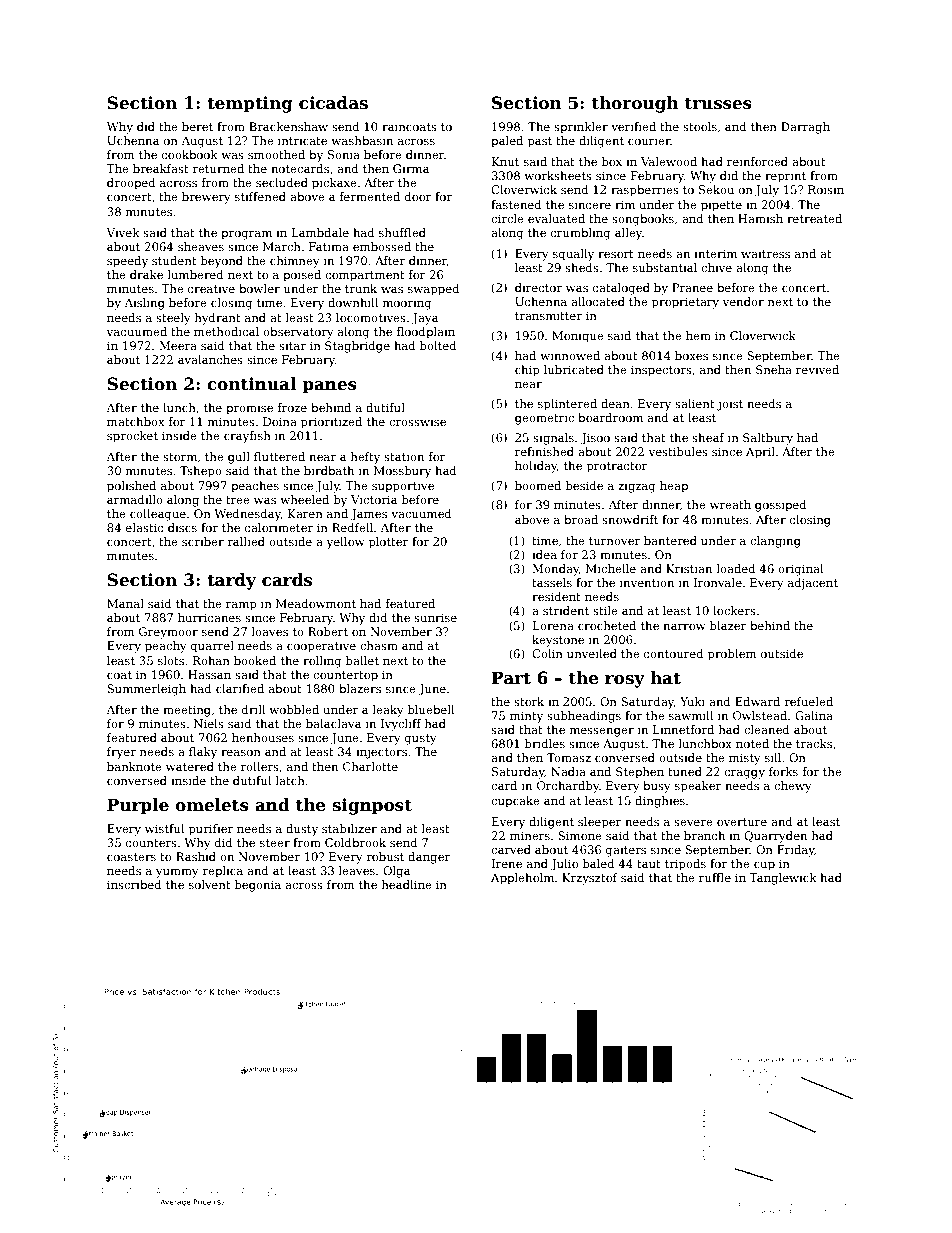 This screenshot has width=952, height=1233. Describe the element at coordinates (333, 103) in the screenshot. I see `cicadas` at that location.
